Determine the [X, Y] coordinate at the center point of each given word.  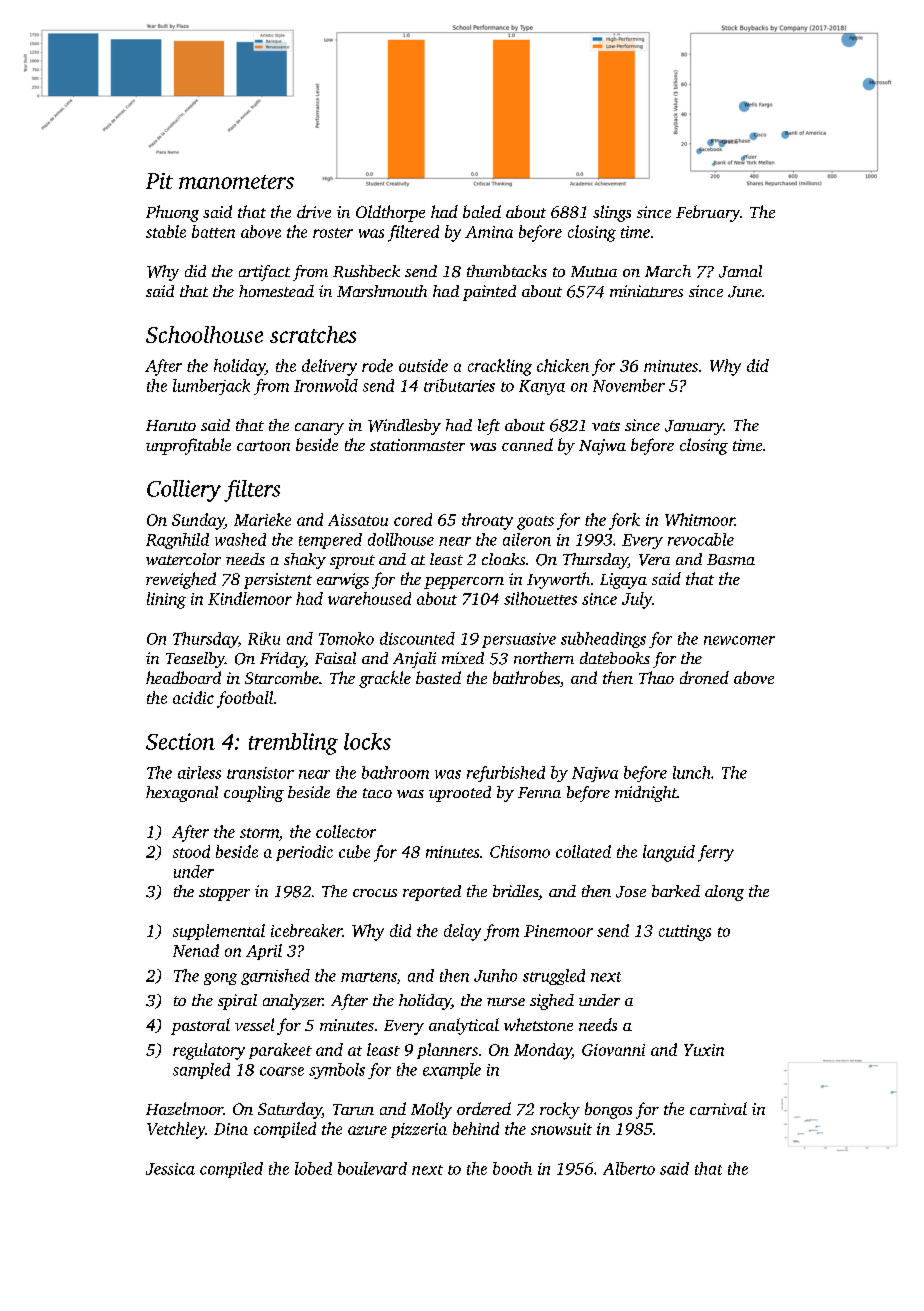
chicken [563, 365]
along [724, 893]
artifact [264, 273]
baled [482, 211]
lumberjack [211, 387]
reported [432, 893]
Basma [731, 559]
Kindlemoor [250, 598]
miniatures [646, 291]
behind [476, 1128]
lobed [313, 1168]
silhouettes [540, 598]
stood [191, 851]
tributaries [459, 385]
